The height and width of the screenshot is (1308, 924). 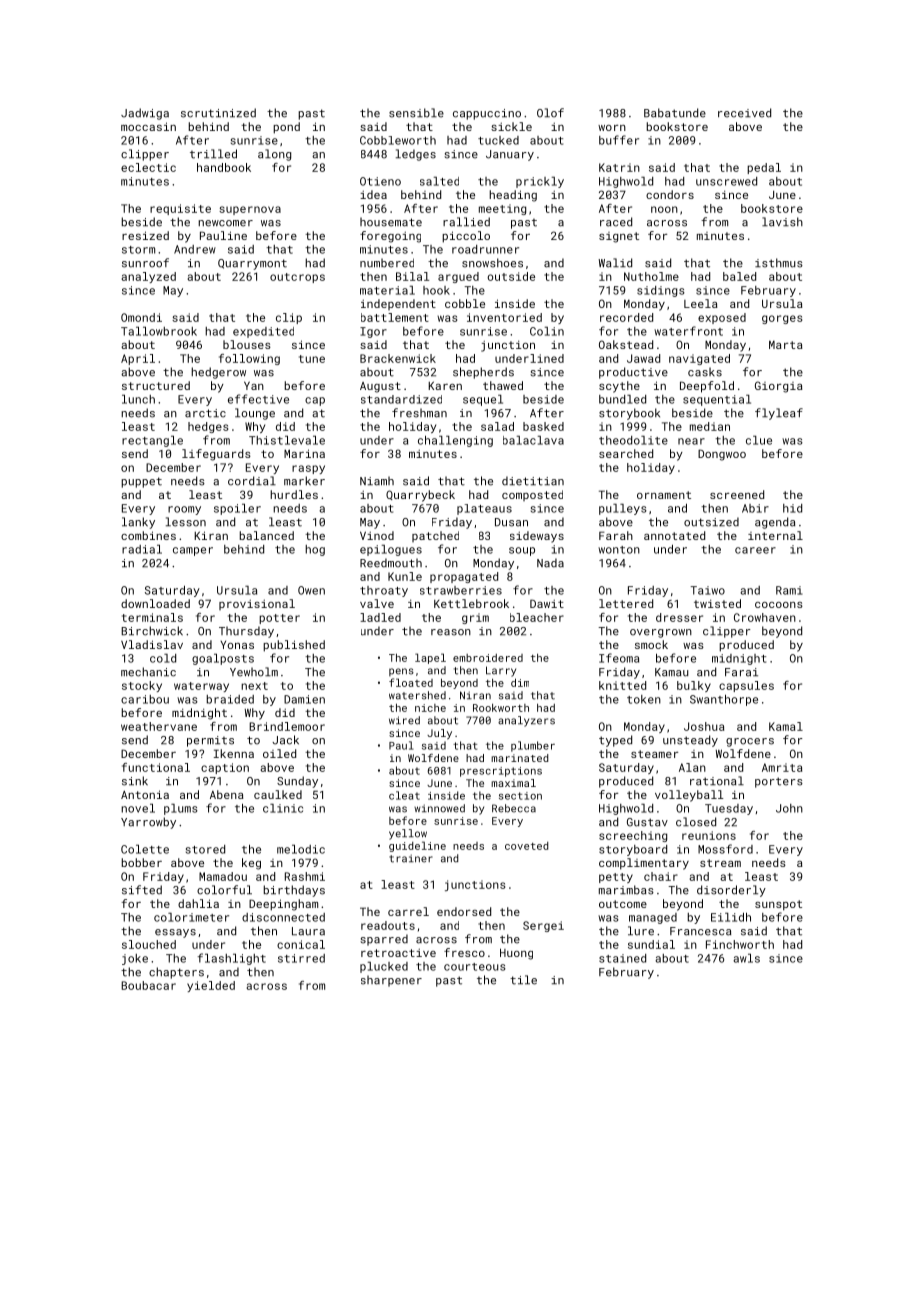 I want to click on sickle, so click(x=511, y=126).
